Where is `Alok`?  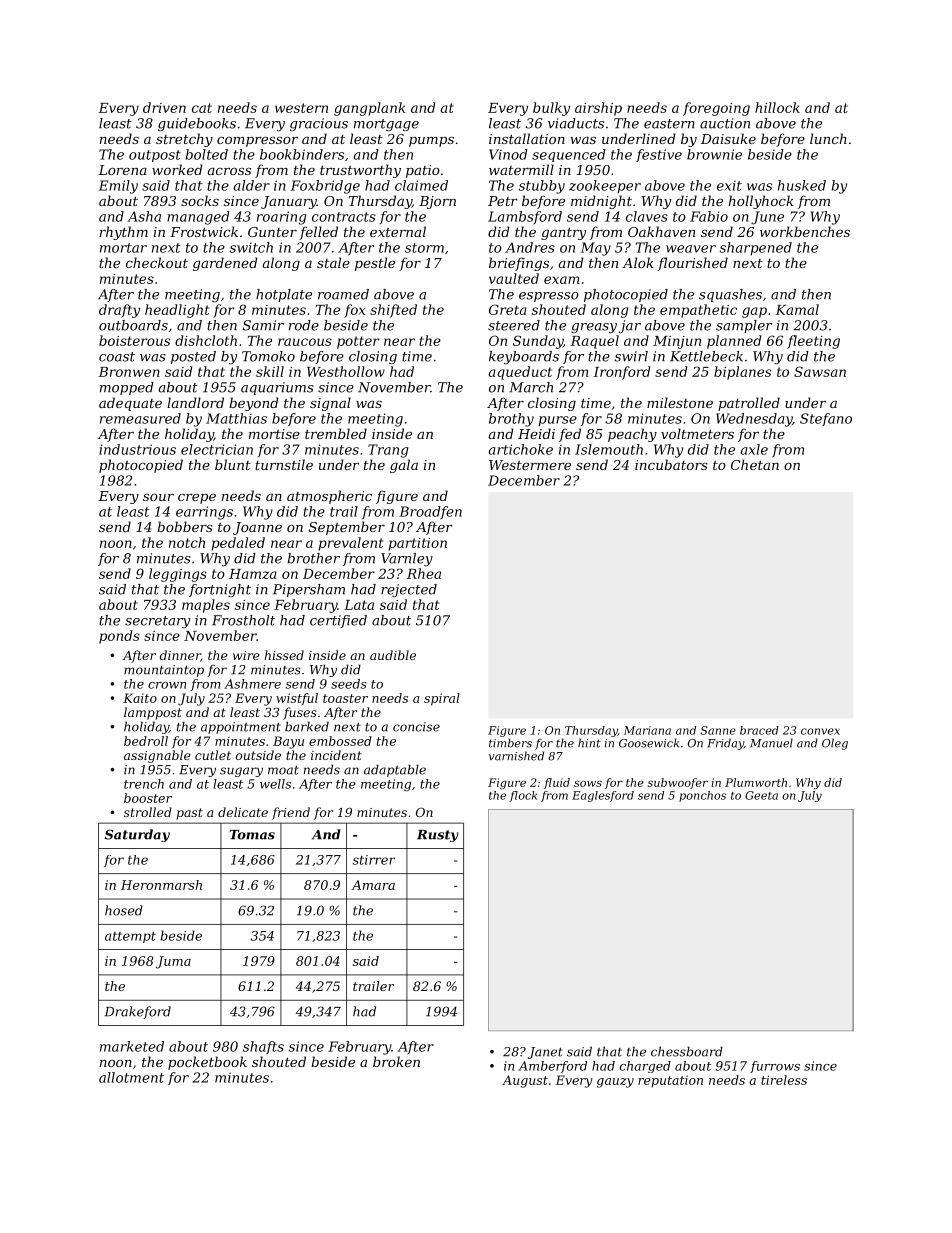
Alok is located at coordinates (638, 262).
